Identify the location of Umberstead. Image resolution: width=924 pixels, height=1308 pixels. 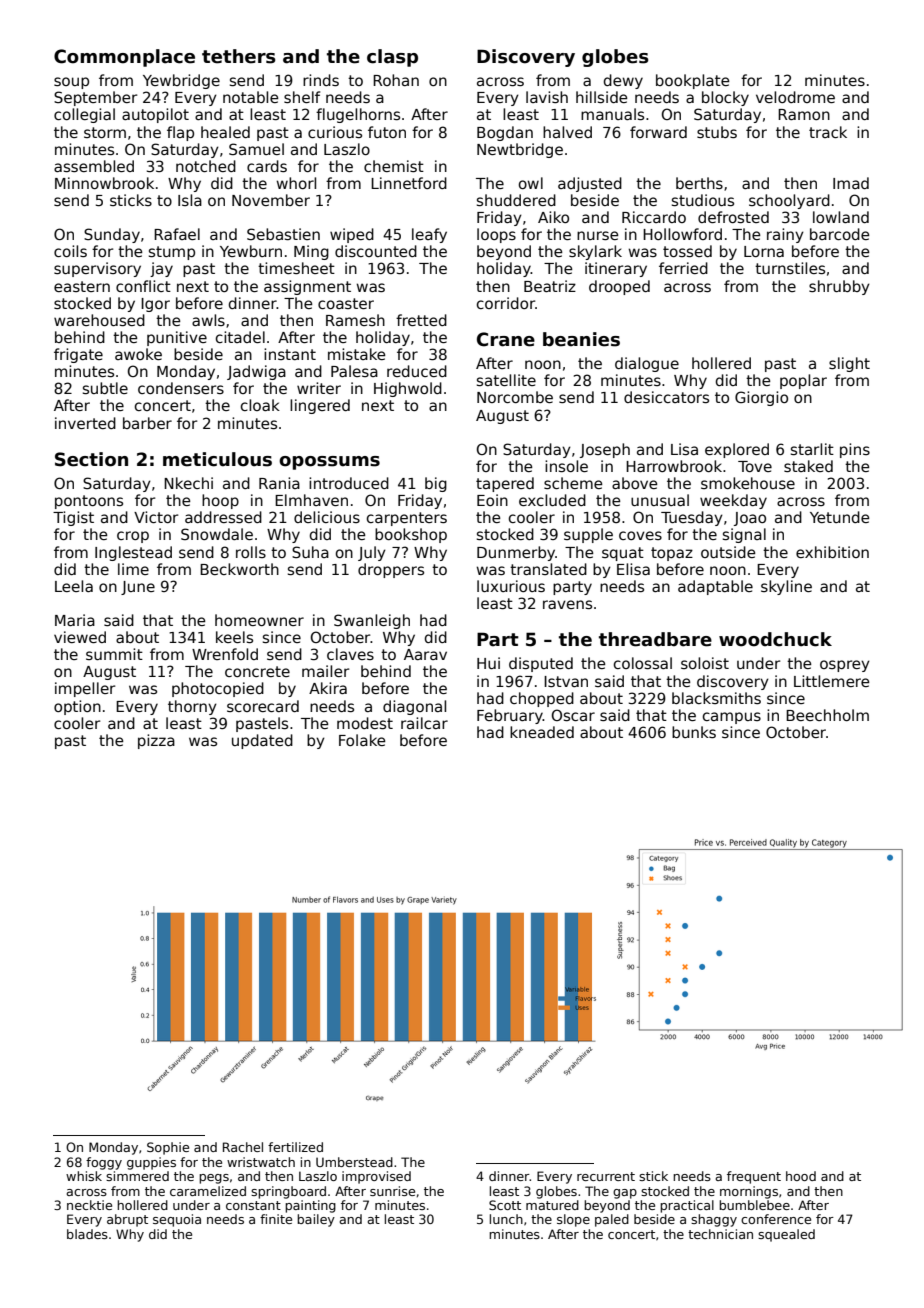
(354, 1162).
